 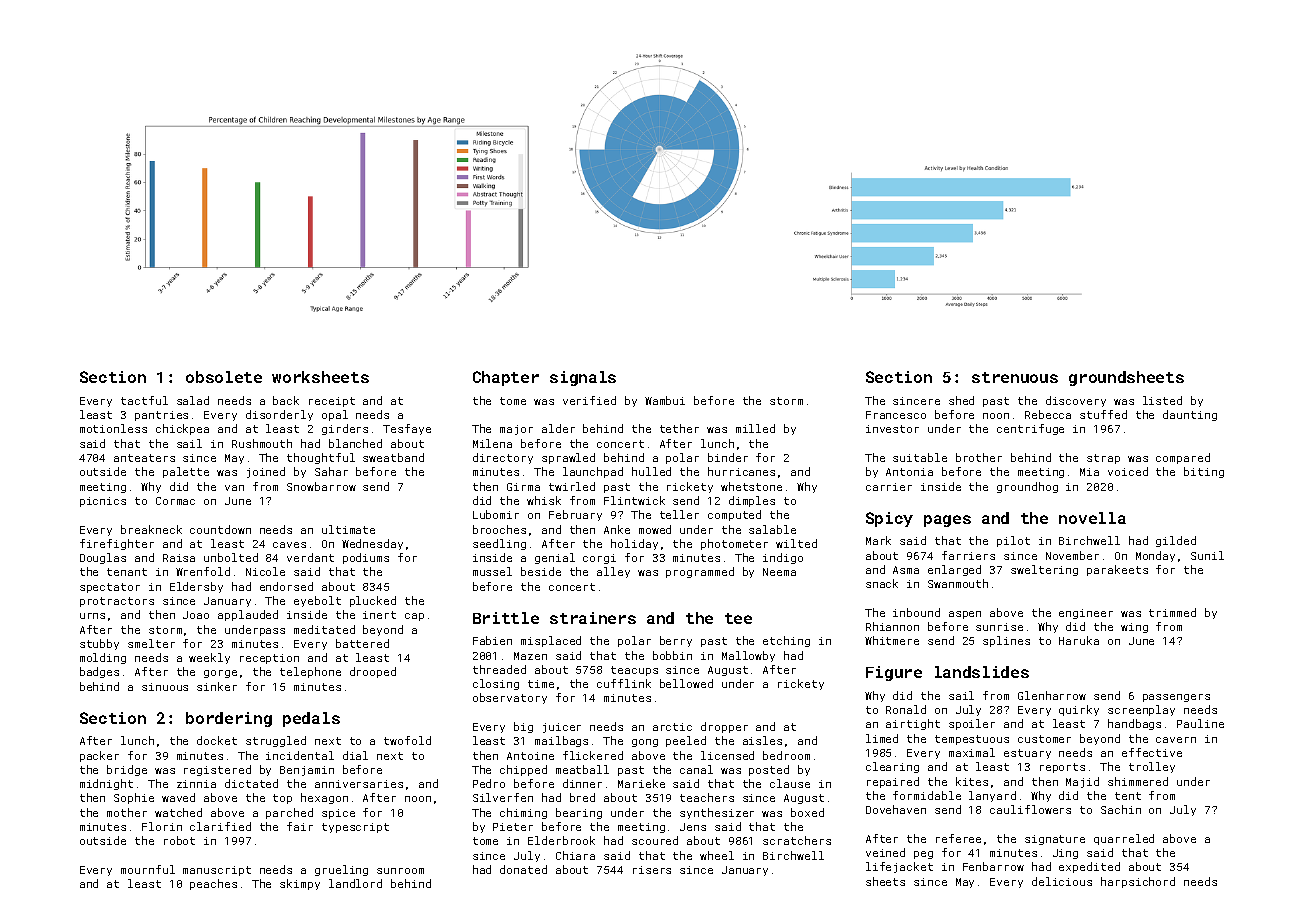 I want to click on Mark, so click(x=878, y=540).
